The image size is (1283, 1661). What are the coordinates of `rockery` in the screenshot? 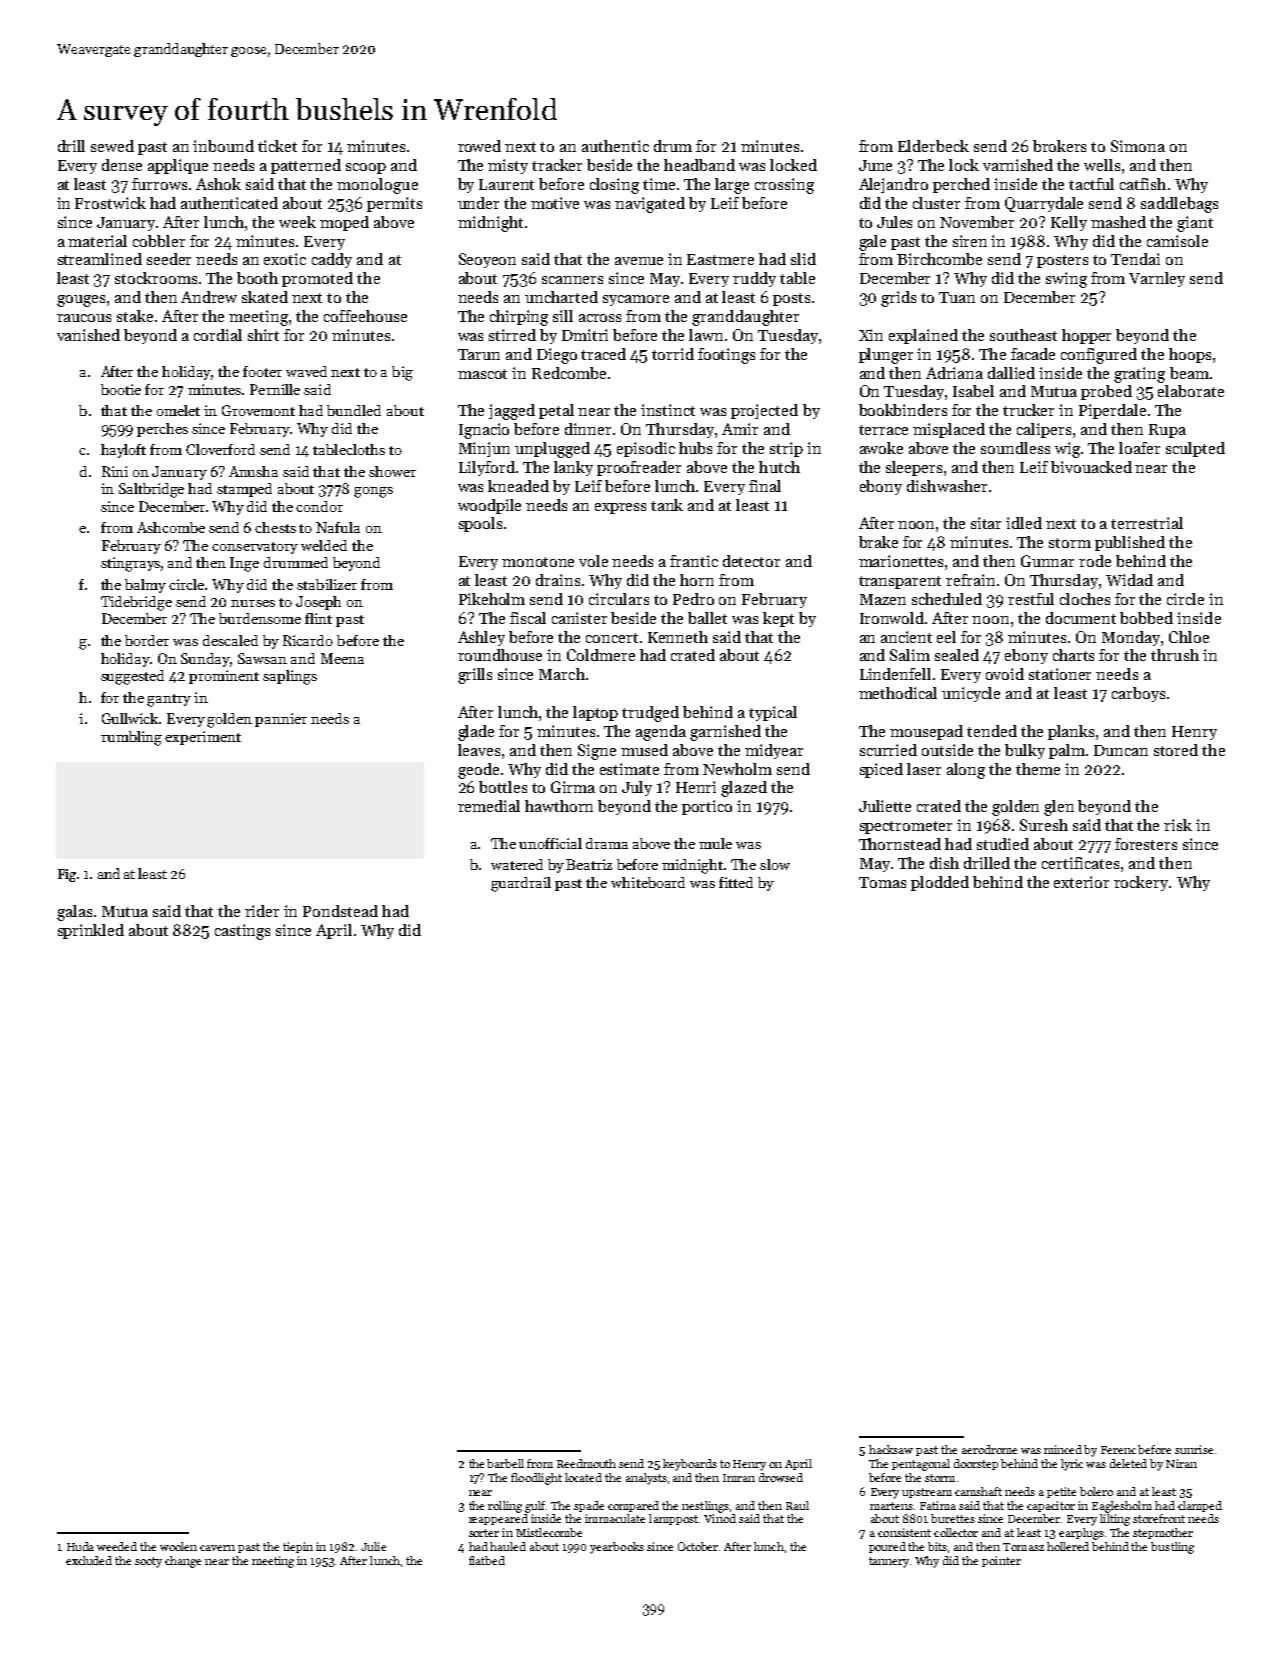 It's located at (1141, 883).
